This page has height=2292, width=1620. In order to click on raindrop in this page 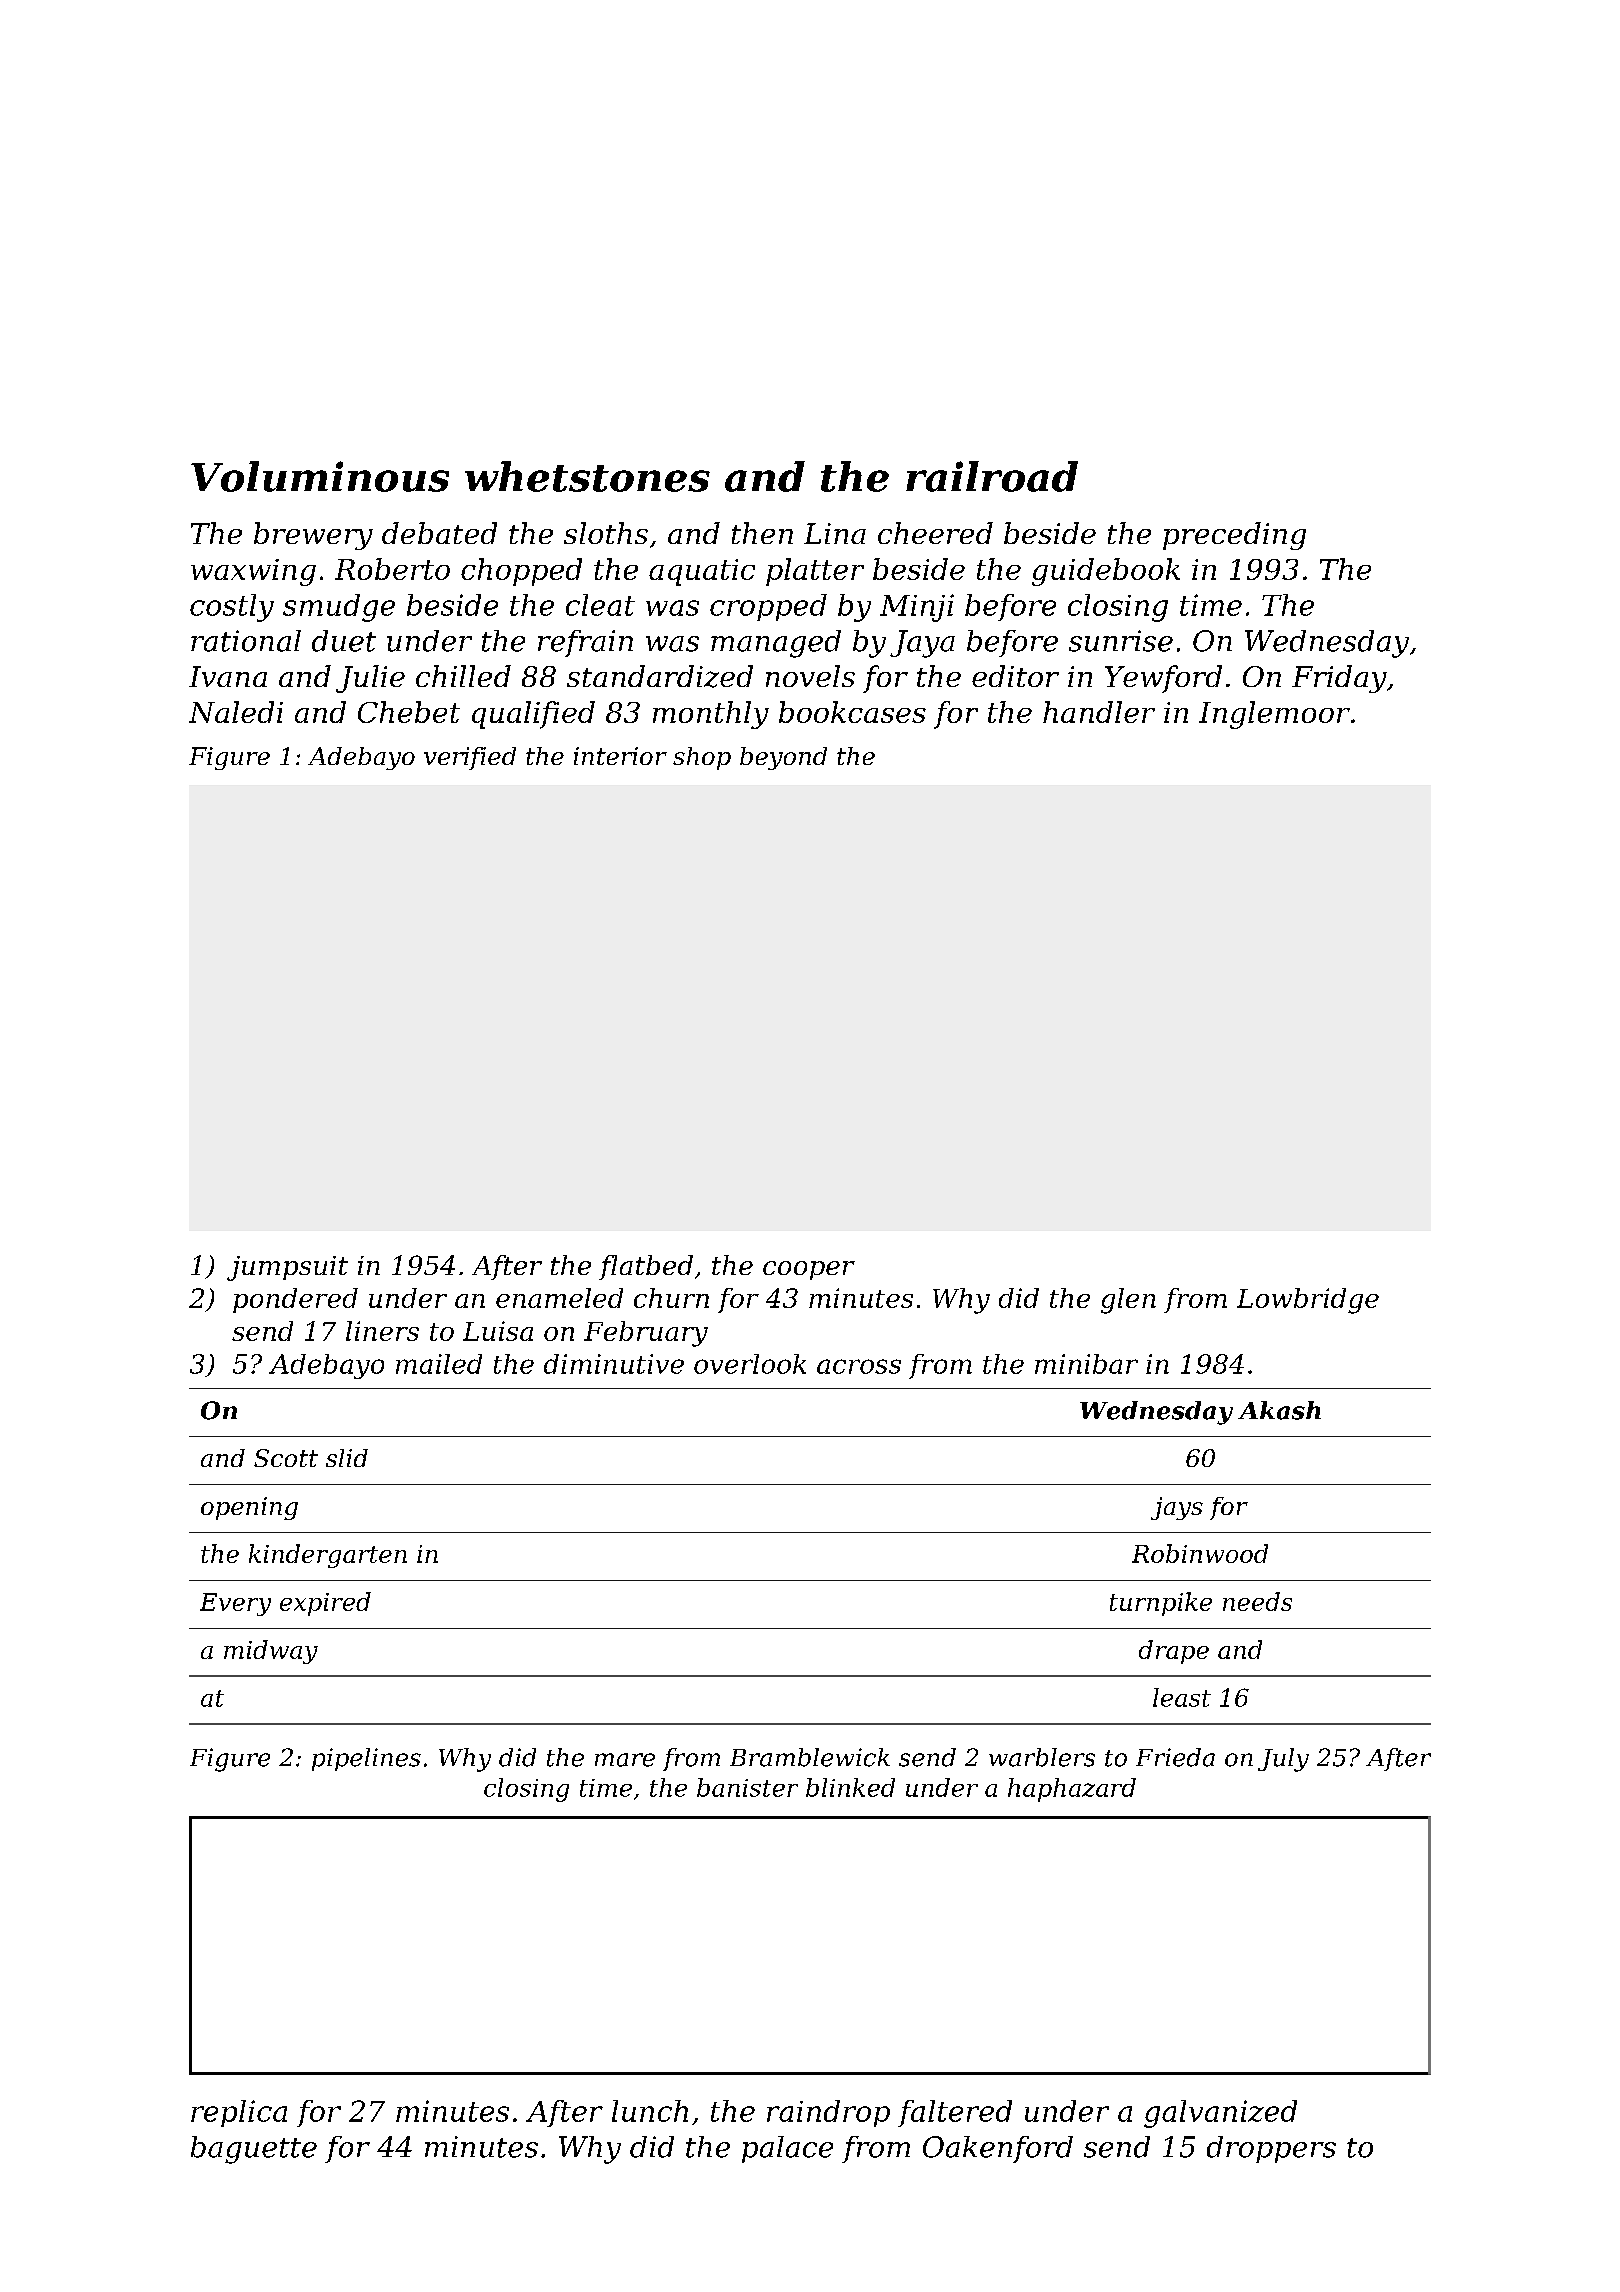, I will do `click(828, 2113)`.
